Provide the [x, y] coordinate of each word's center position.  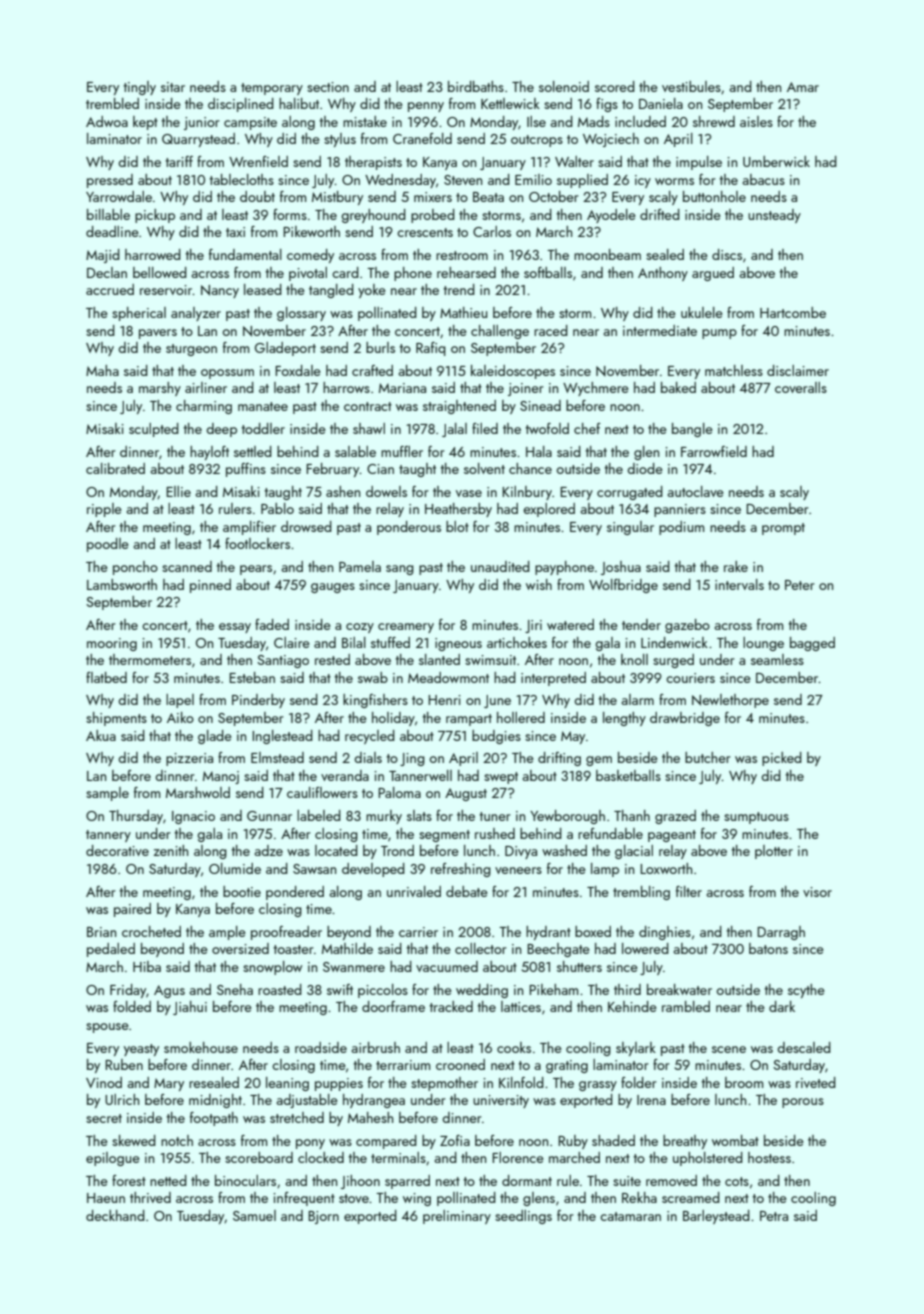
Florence [518, 1157]
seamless [777, 659]
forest [129, 1180]
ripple [104, 510]
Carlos [492, 231]
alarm [638, 699]
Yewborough [567, 817]
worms [674, 181]
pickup [155, 216]
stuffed [390, 642]
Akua [101, 735]
